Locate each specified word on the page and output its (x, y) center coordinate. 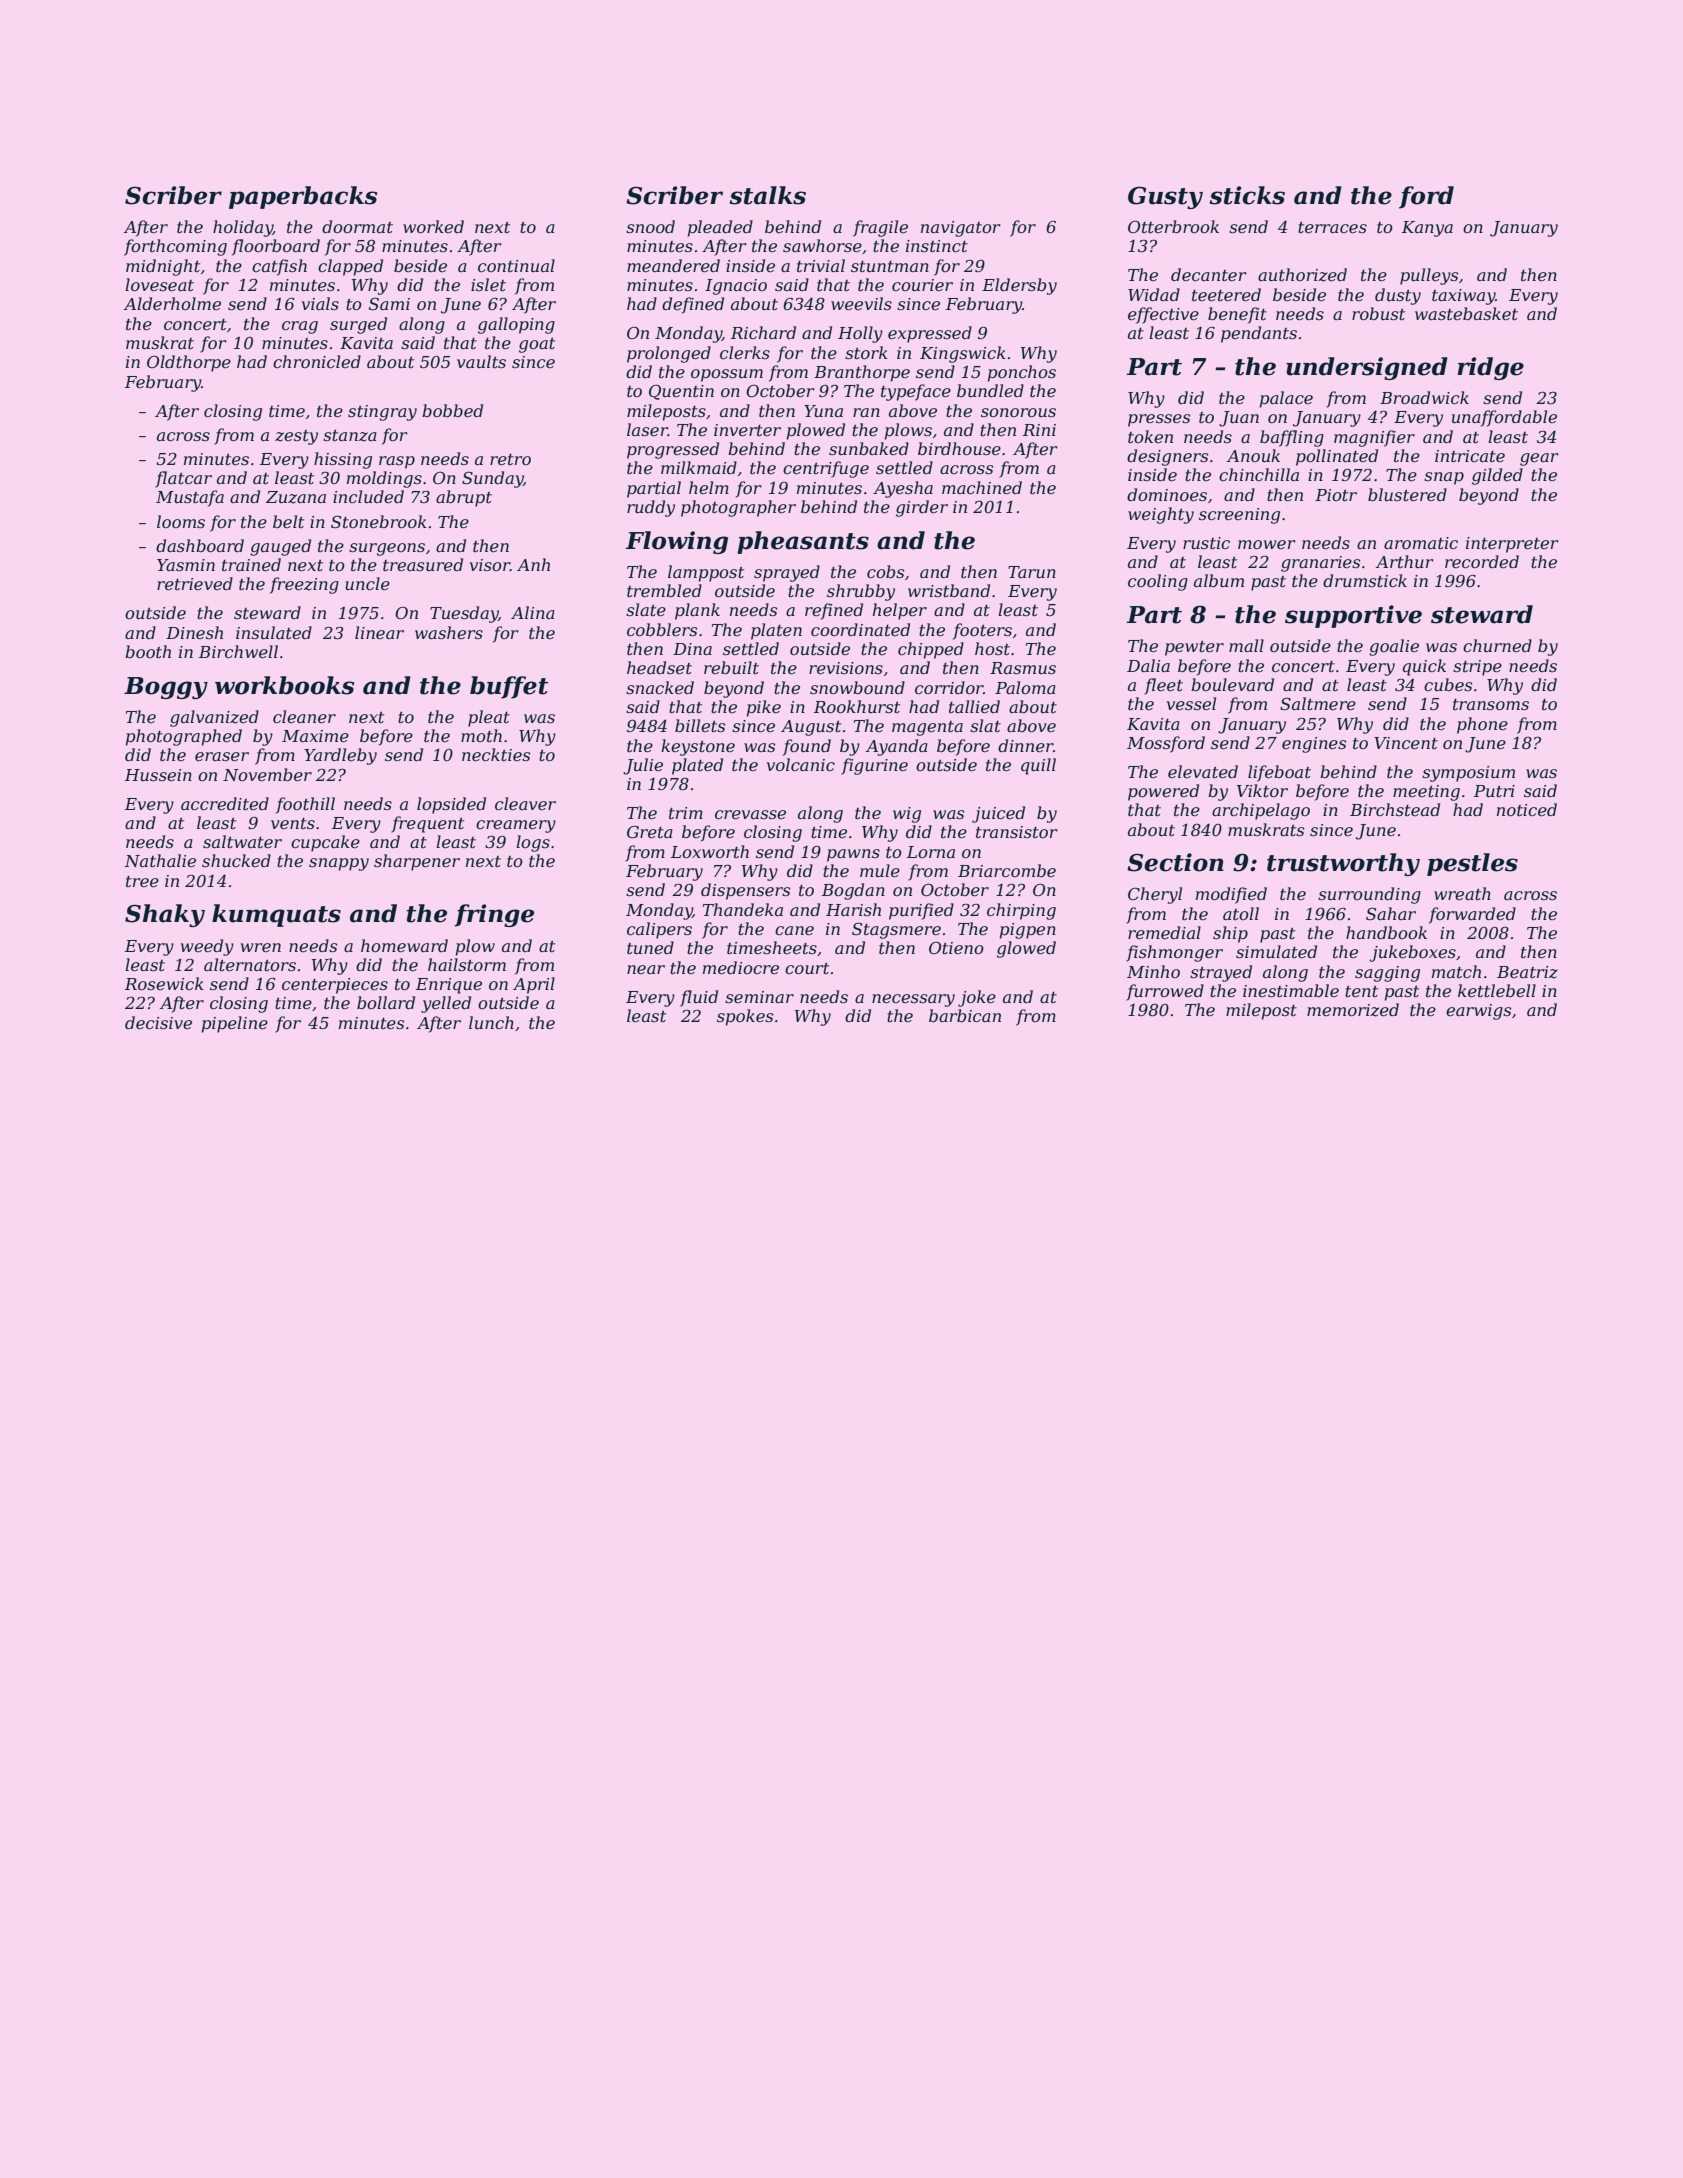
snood (650, 226)
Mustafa (190, 498)
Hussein (158, 775)
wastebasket (1466, 313)
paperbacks (303, 197)
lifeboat (1279, 773)
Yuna (823, 411)
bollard (386, 1002)
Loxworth (710, 851)
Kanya (1427, 229)
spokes (745, 1017)
